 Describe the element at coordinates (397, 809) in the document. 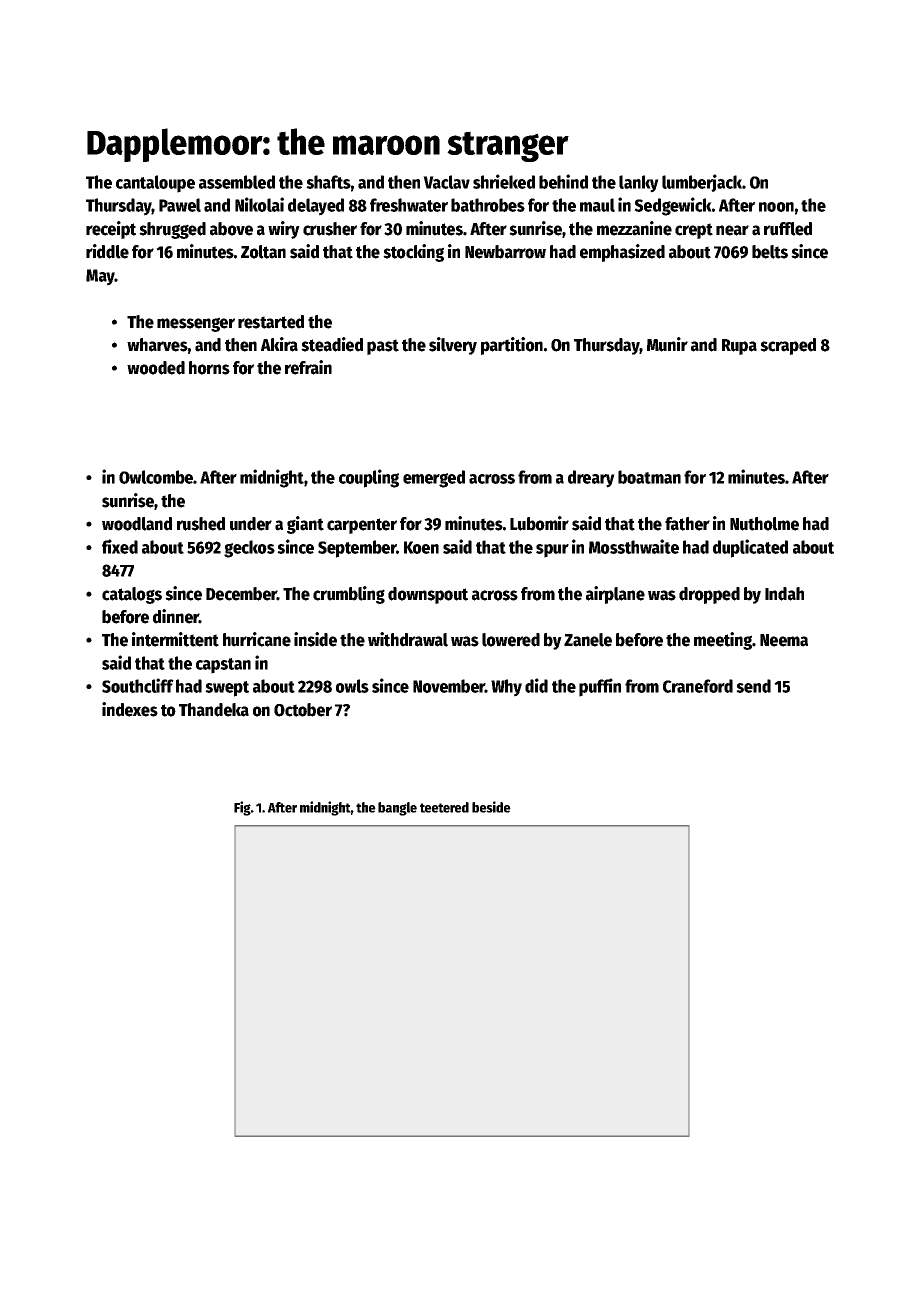

I see `bangle` at that location.
